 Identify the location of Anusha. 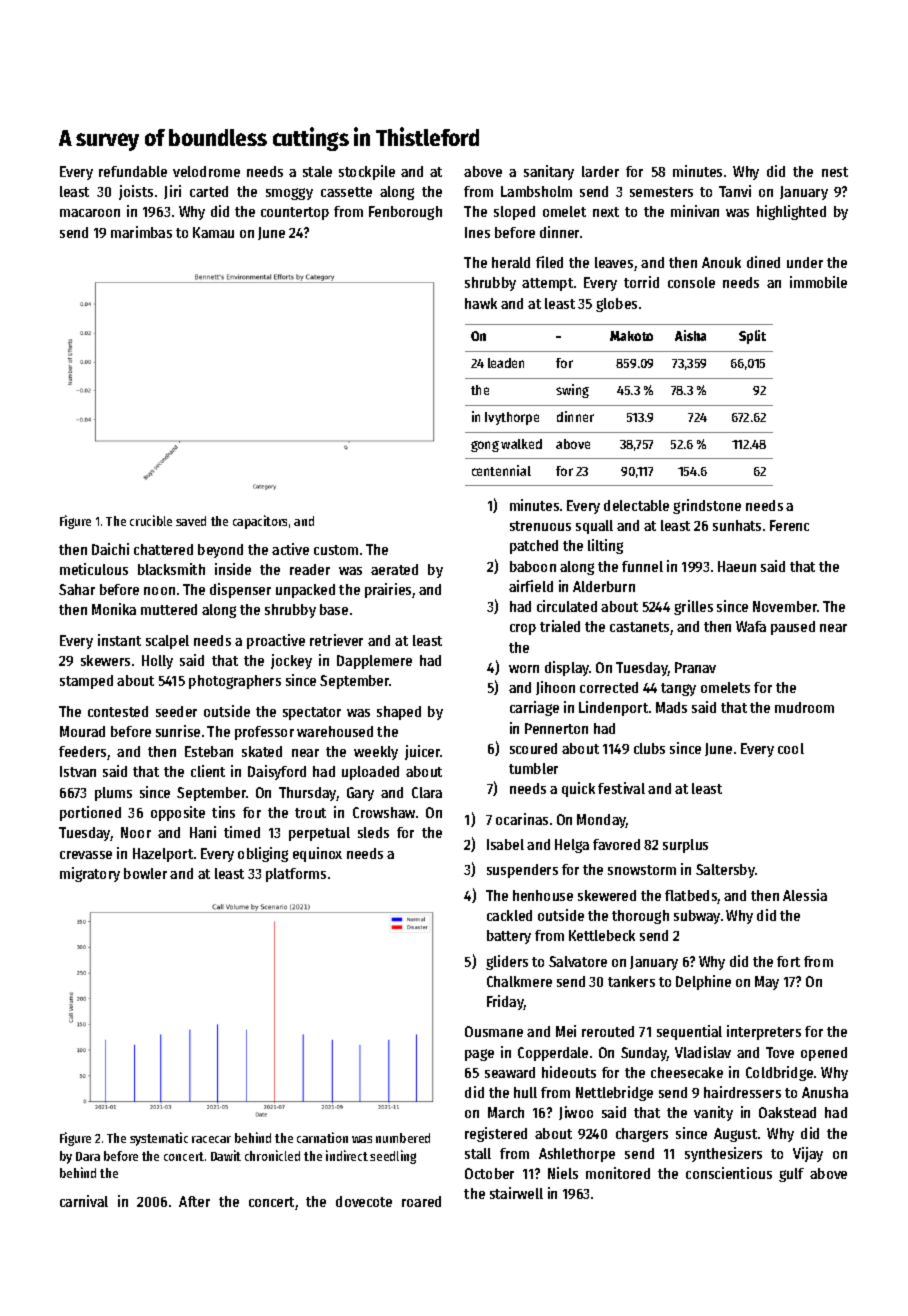
(825, 1092).
